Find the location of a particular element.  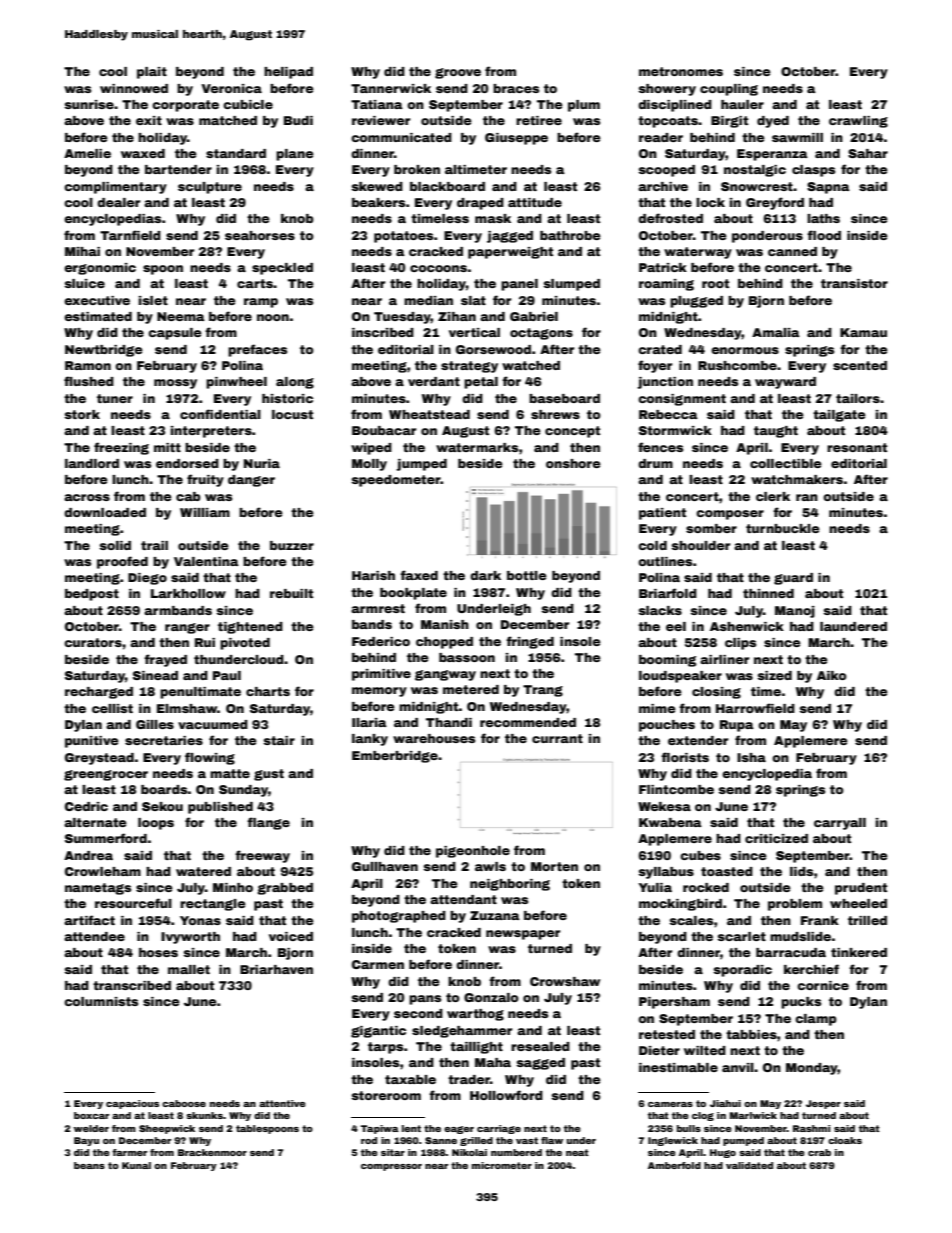

Zuzana is located at coordinates (495, 915).
